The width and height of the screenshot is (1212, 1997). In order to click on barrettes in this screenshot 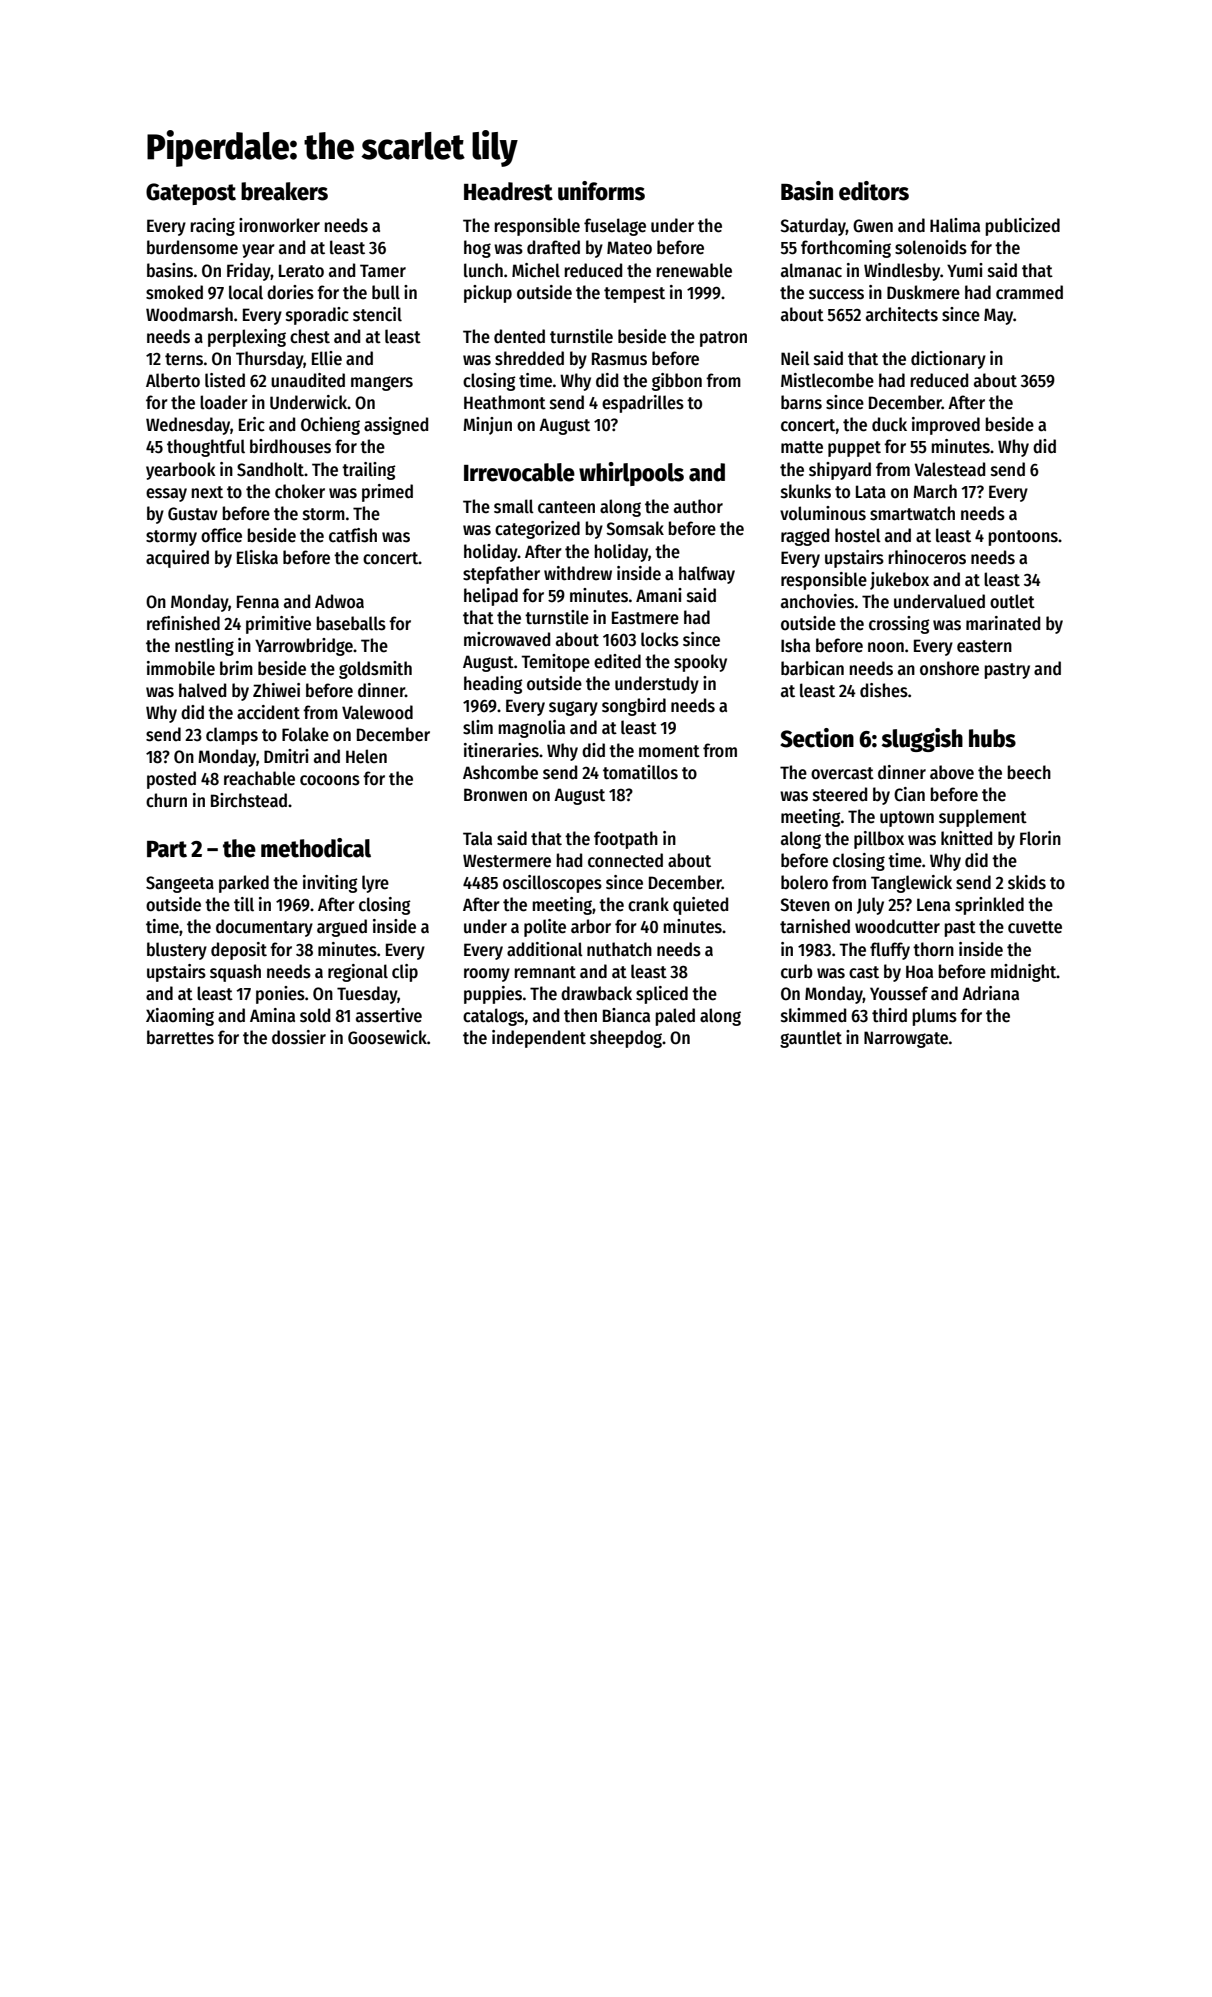, I will do `click(180, 1037)`.
